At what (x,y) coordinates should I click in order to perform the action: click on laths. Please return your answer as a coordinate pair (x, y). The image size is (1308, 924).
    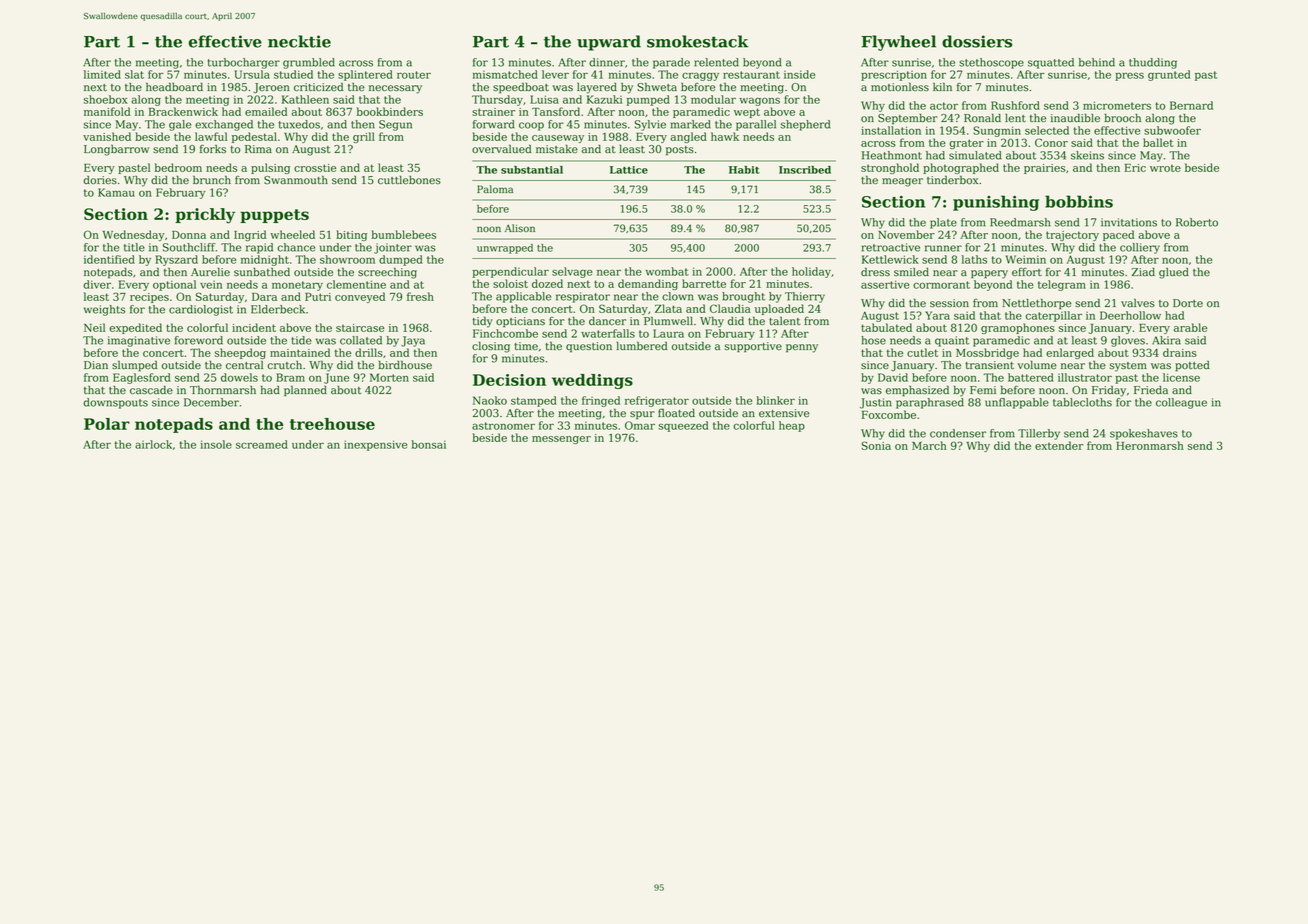
    Looking at the image, I should click on (974, 259).
